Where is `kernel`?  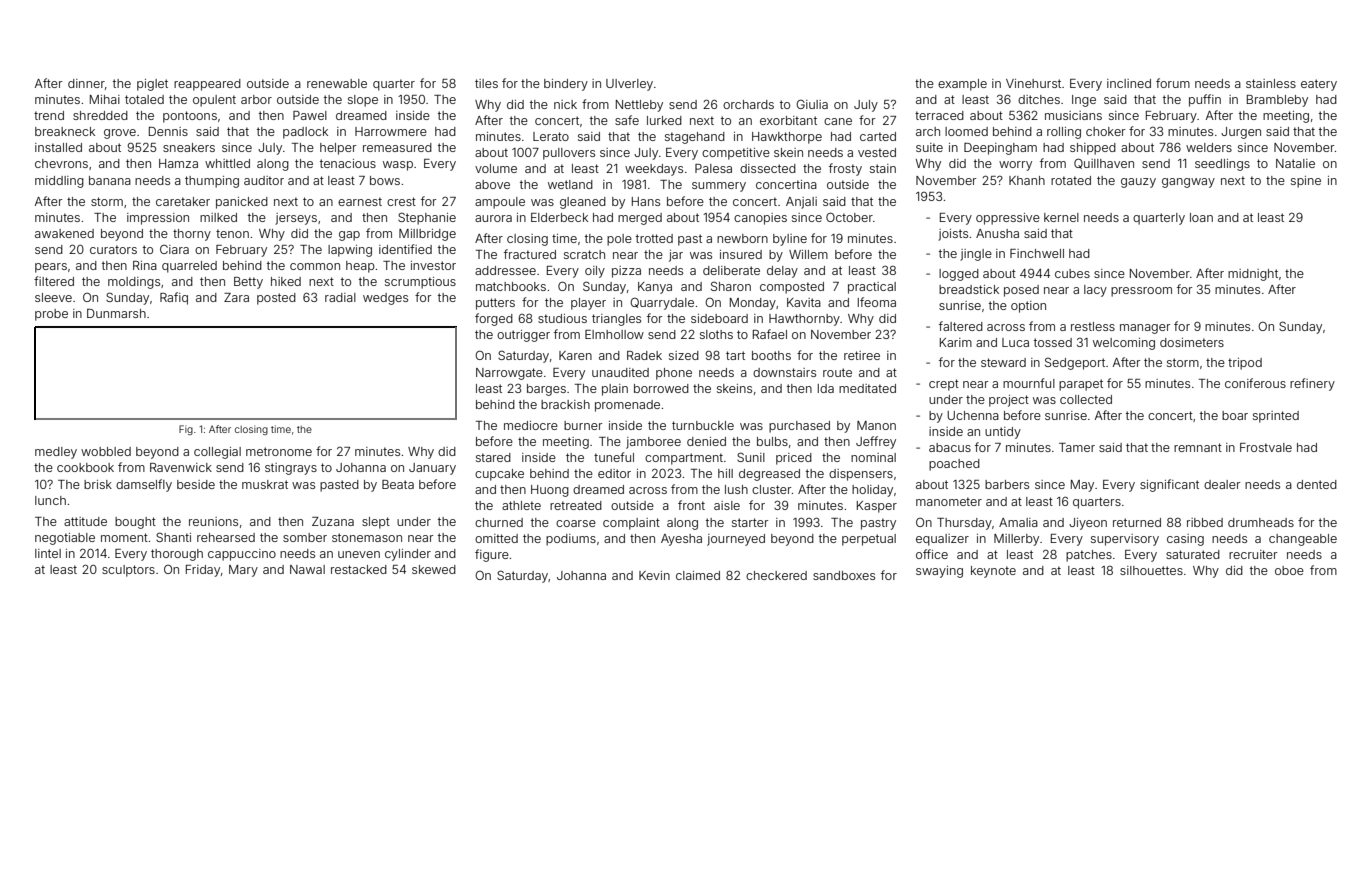
kernel is located at coordinates (1061, 217).
